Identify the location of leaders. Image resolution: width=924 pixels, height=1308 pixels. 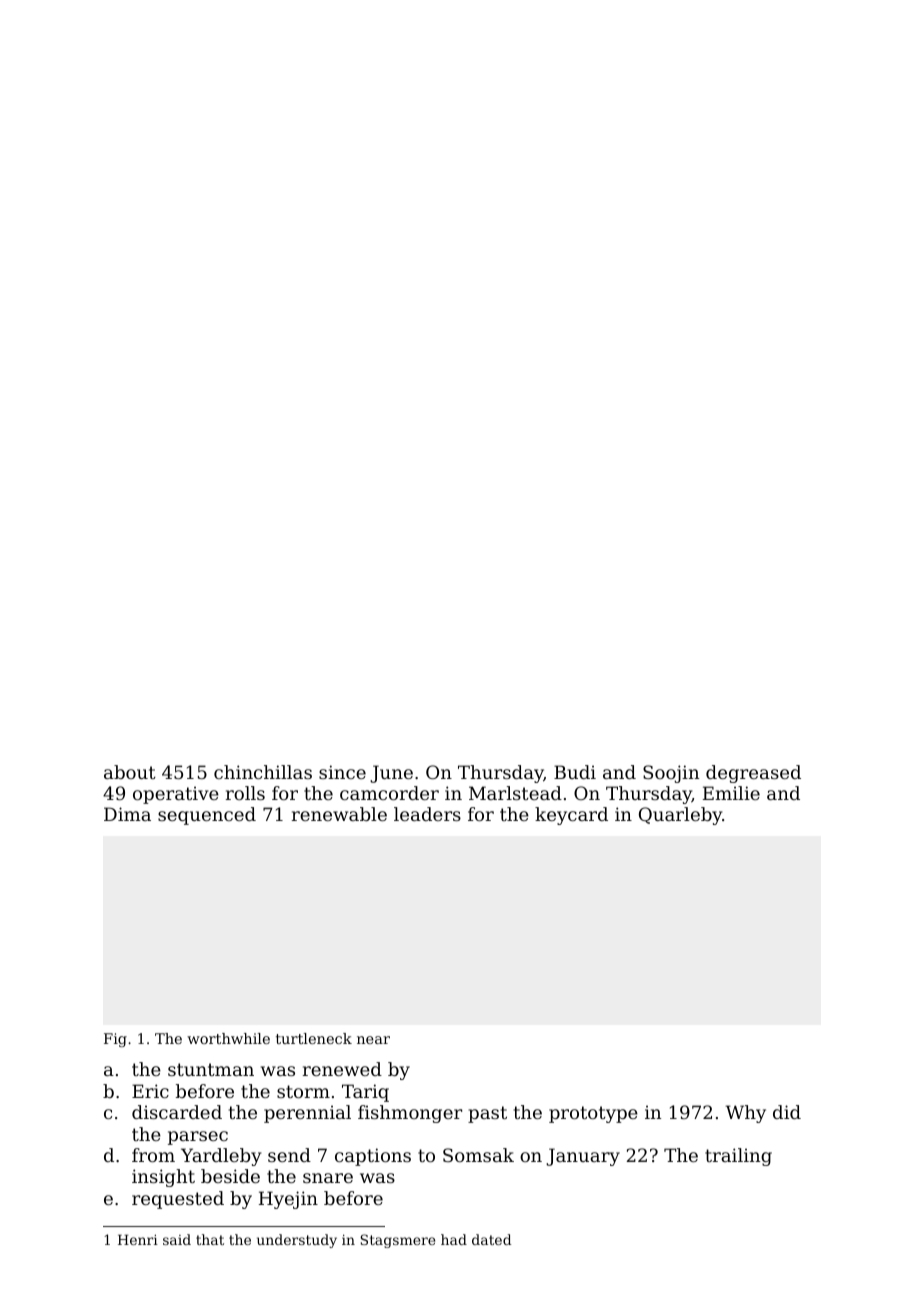
(427, 814).
